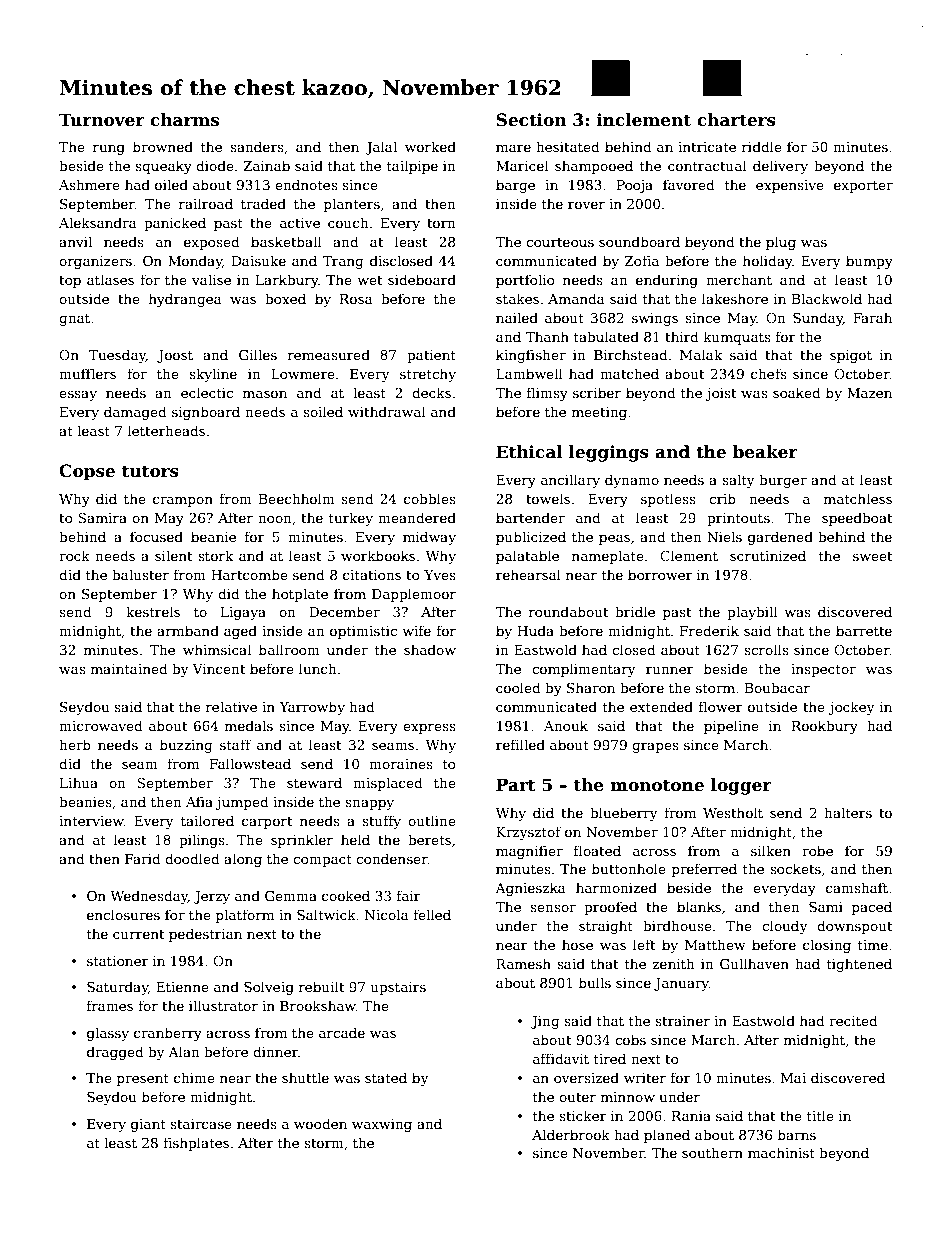  I want to click on exporter, so click(863, 187).
